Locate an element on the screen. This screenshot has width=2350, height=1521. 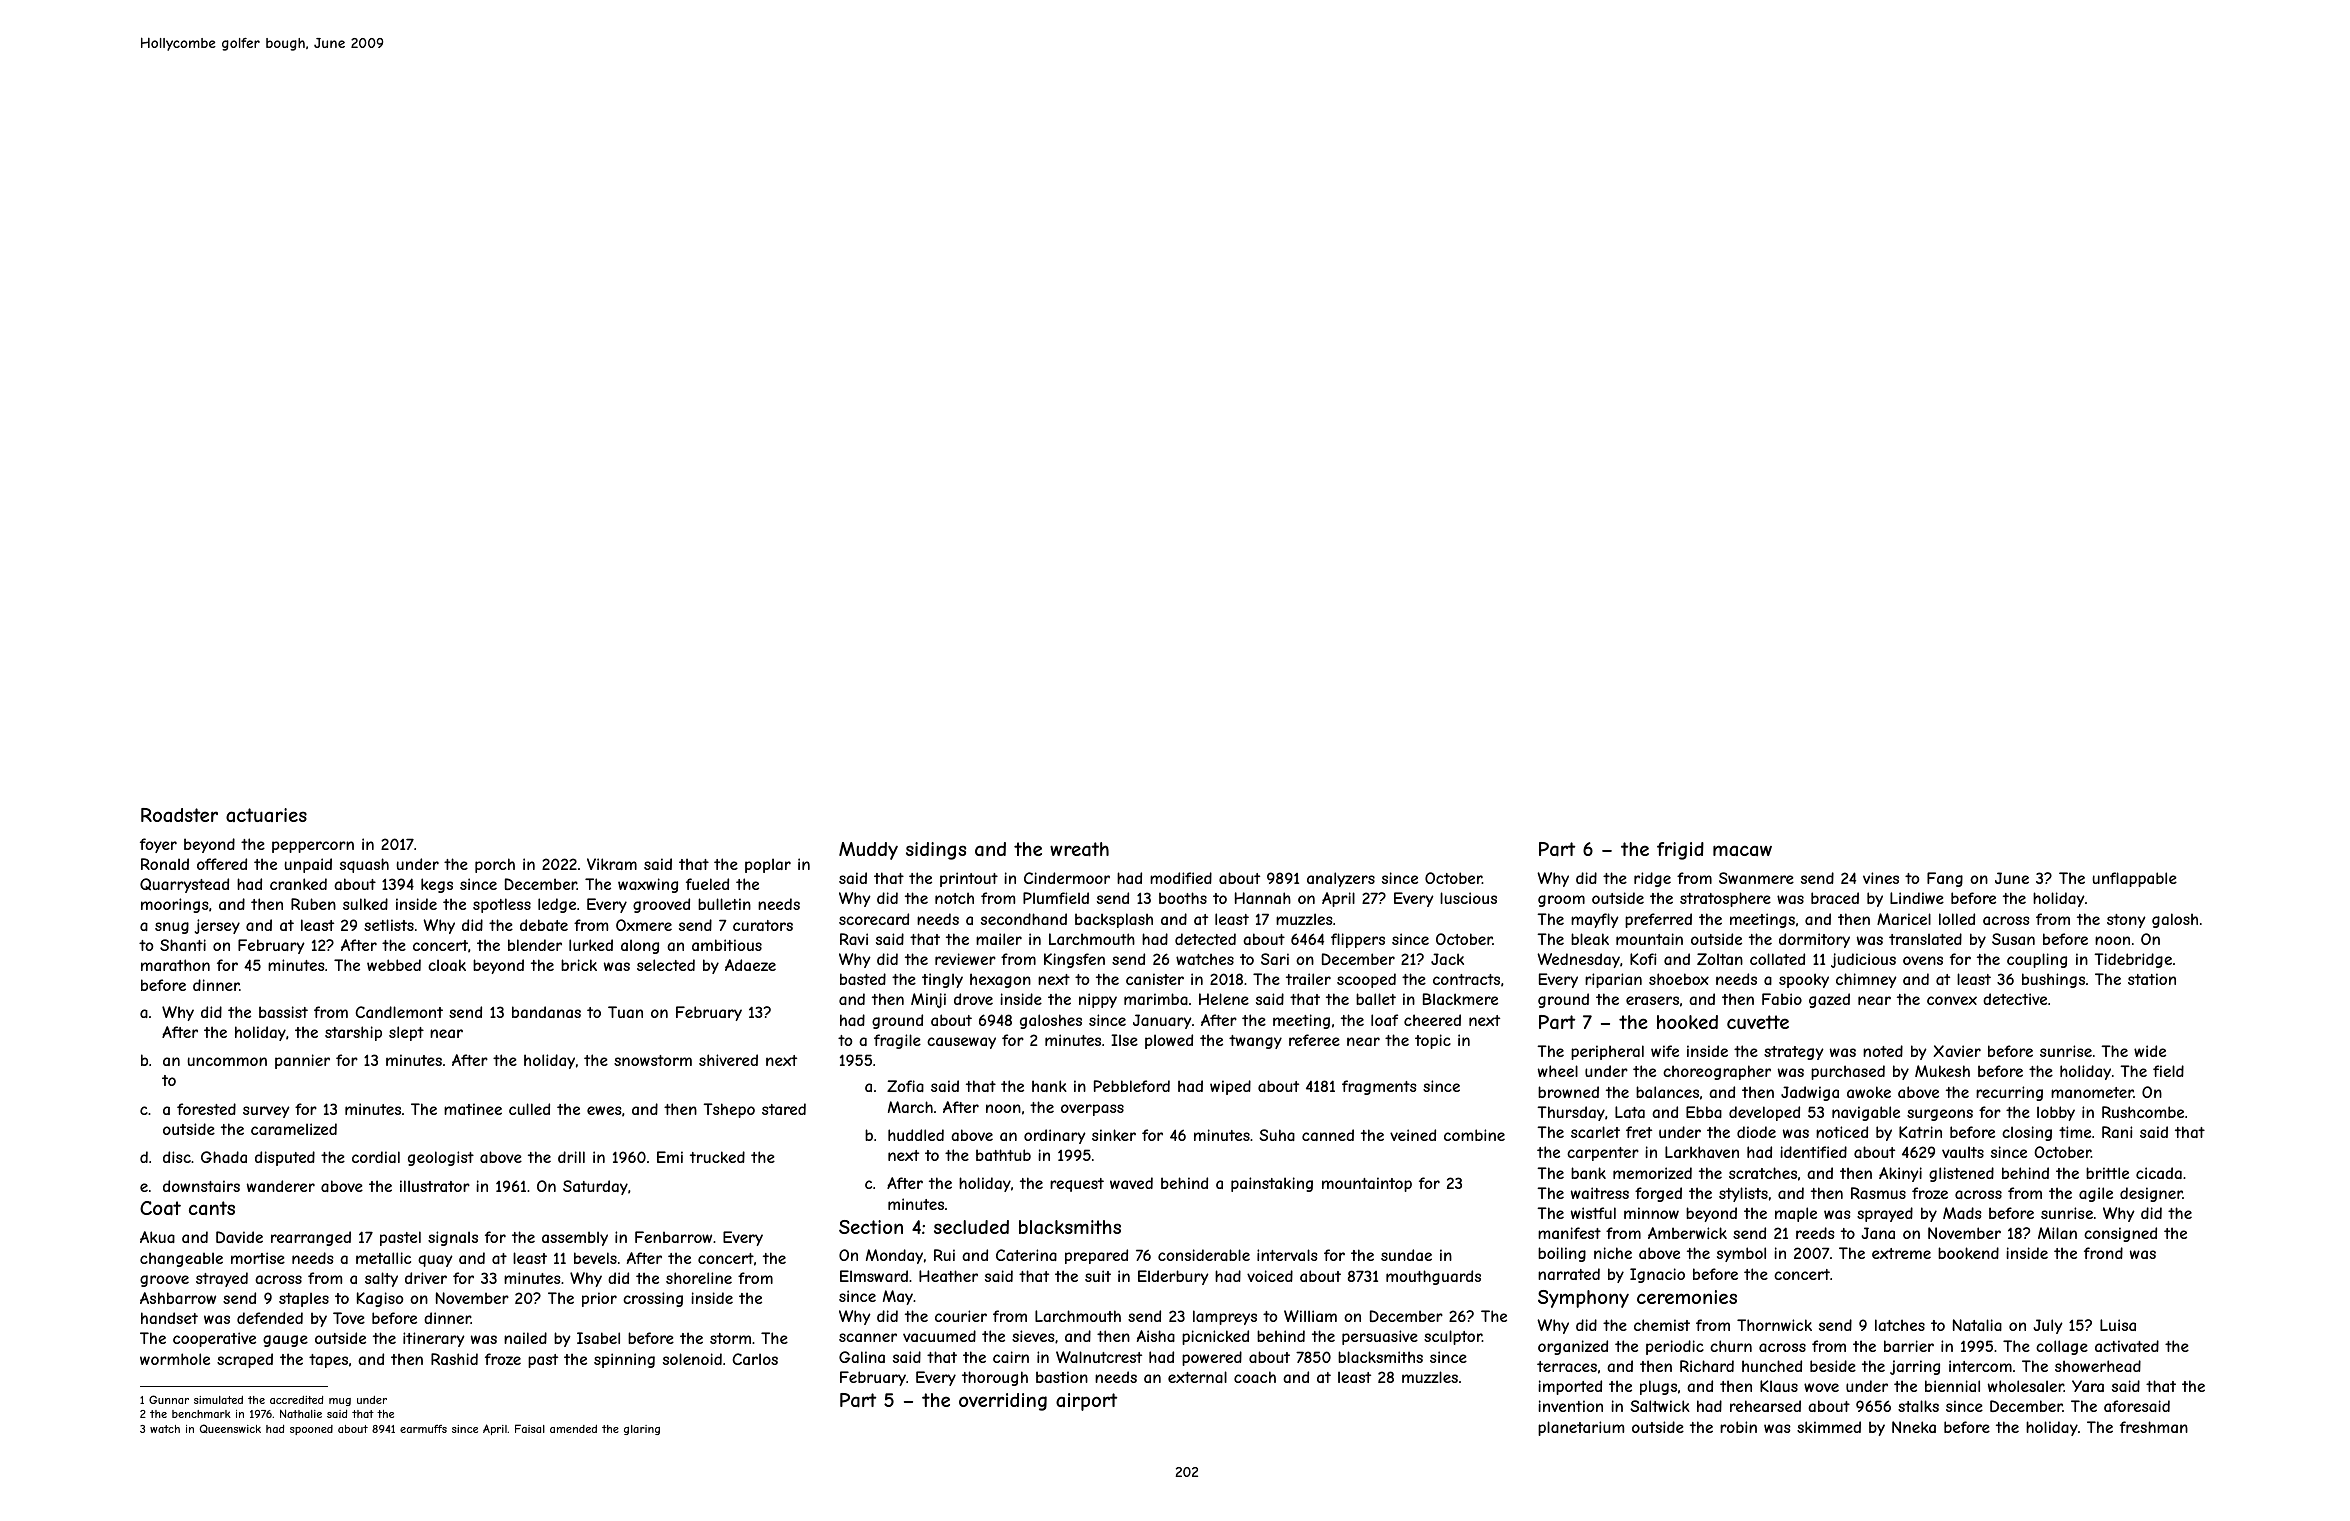
balances is located at coordinates (1667, 1092).
